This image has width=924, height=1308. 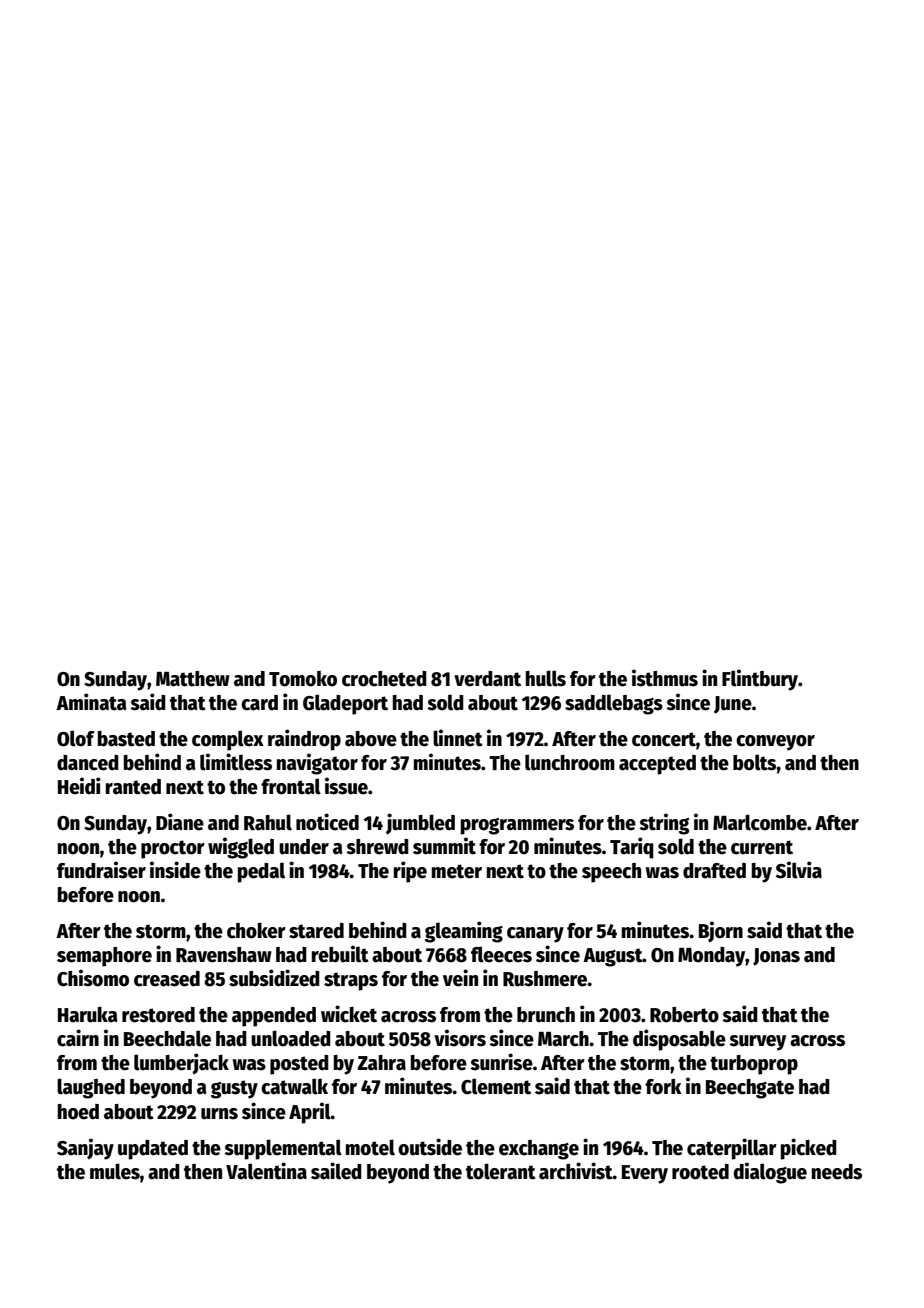 I want to click on pedal, so click(x=261, y=872).
